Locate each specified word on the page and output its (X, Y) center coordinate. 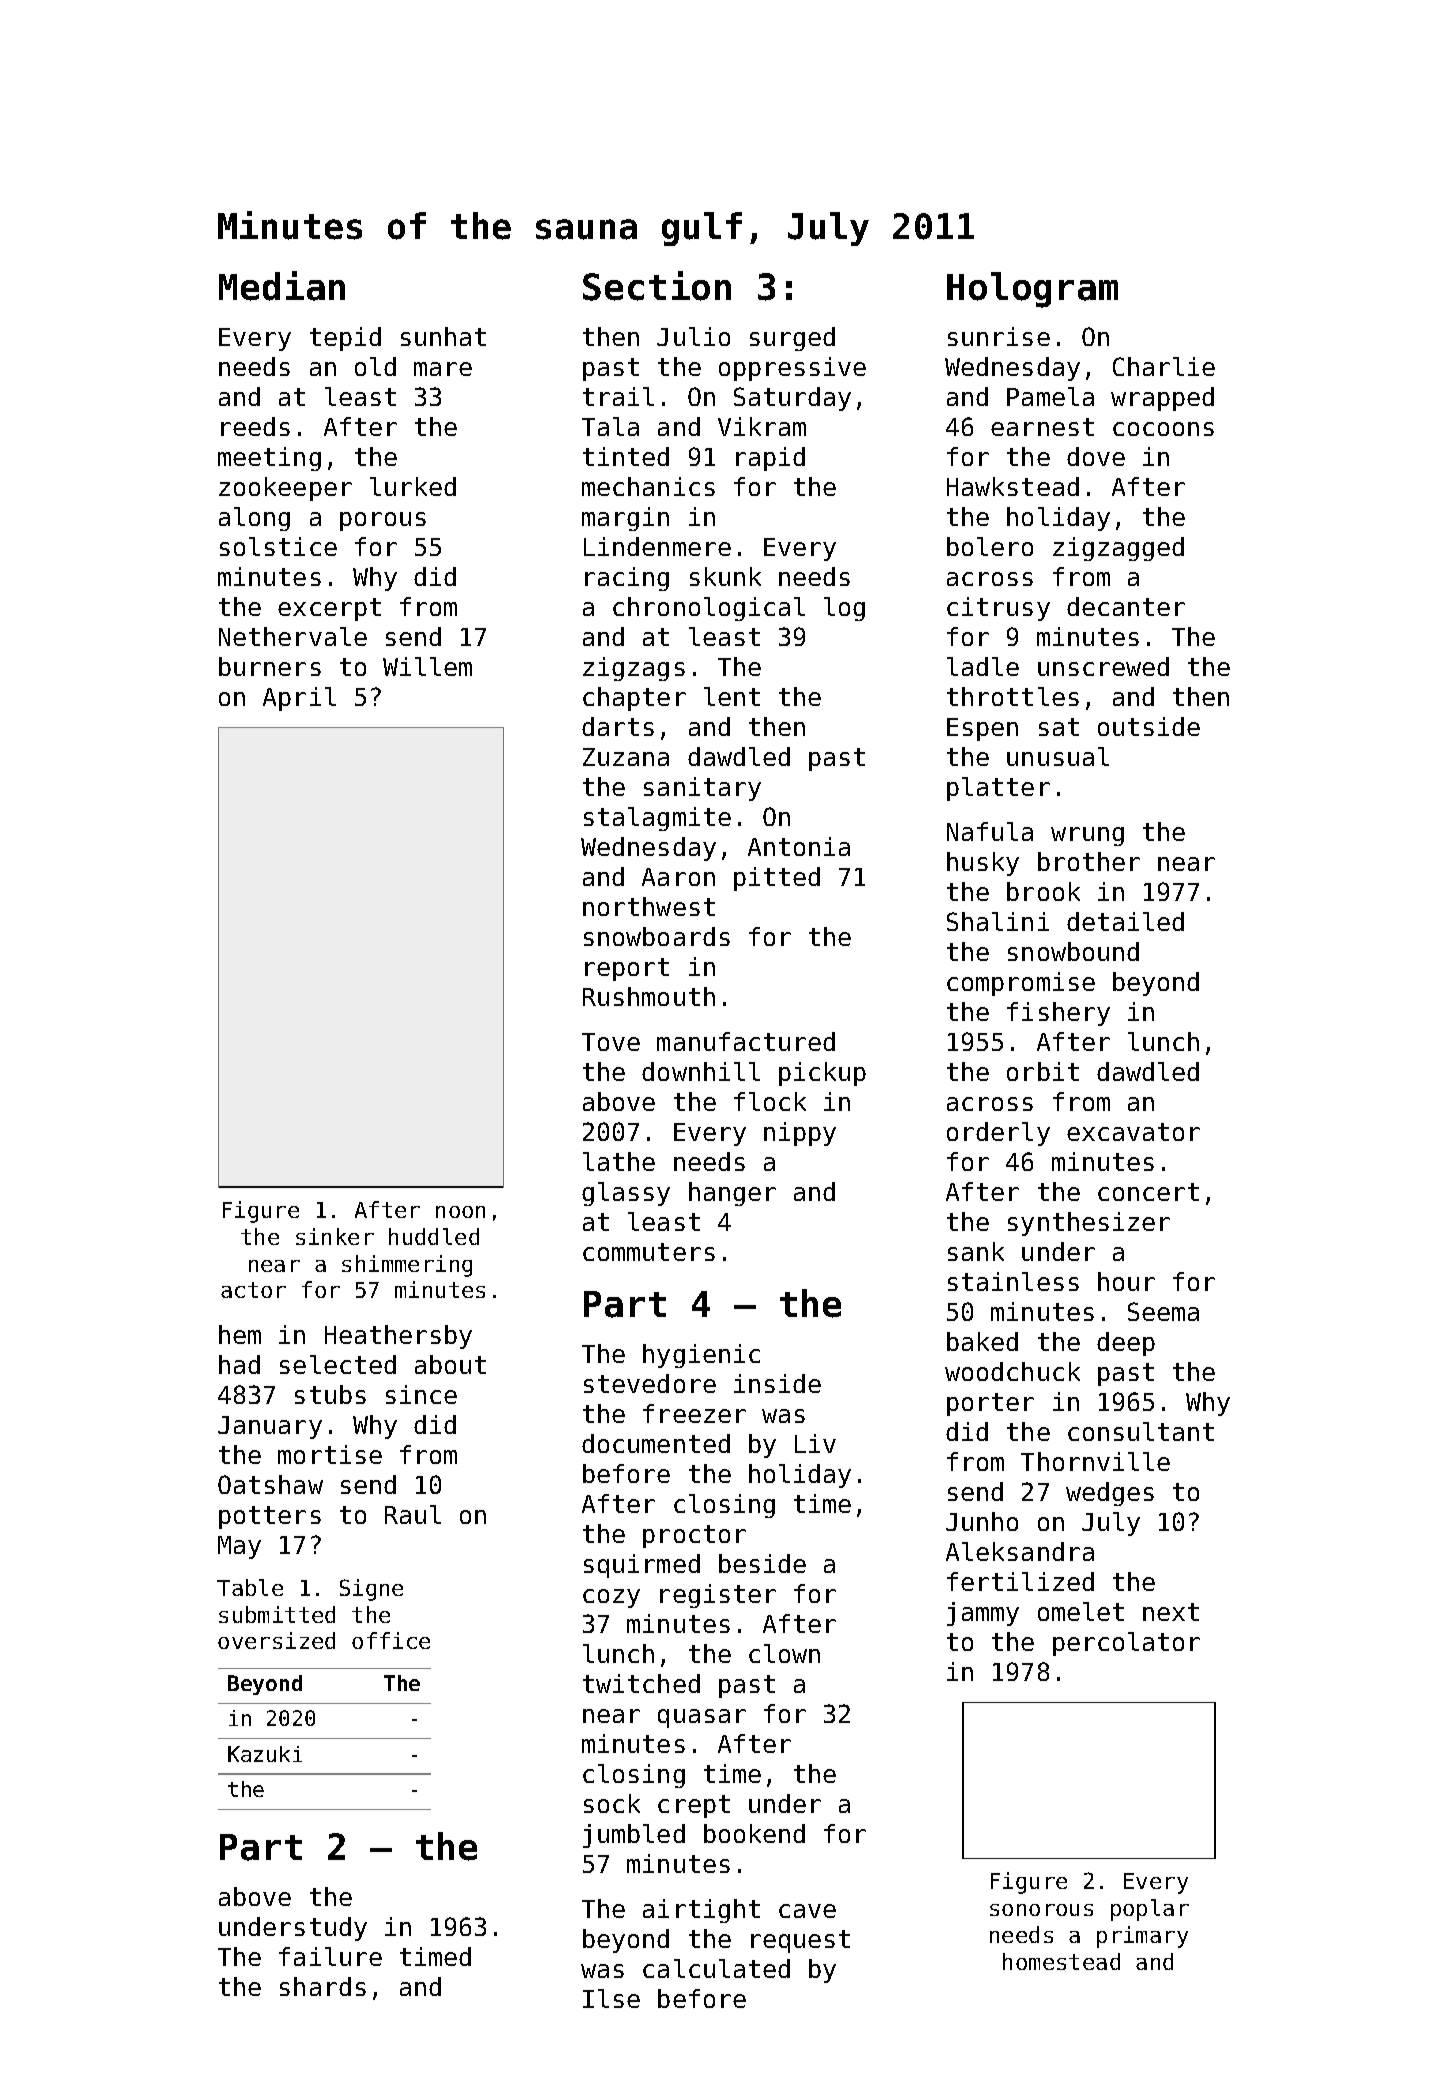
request (800, 1941)
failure (330, 1956)
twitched (641, 1683)
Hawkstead (1013, 486)
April (299, 699)
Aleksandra (1020, 1551)
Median (282, 286)
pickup (822, 1074)
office (391, 1640)
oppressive (792, 369)
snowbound (1073, 951)
